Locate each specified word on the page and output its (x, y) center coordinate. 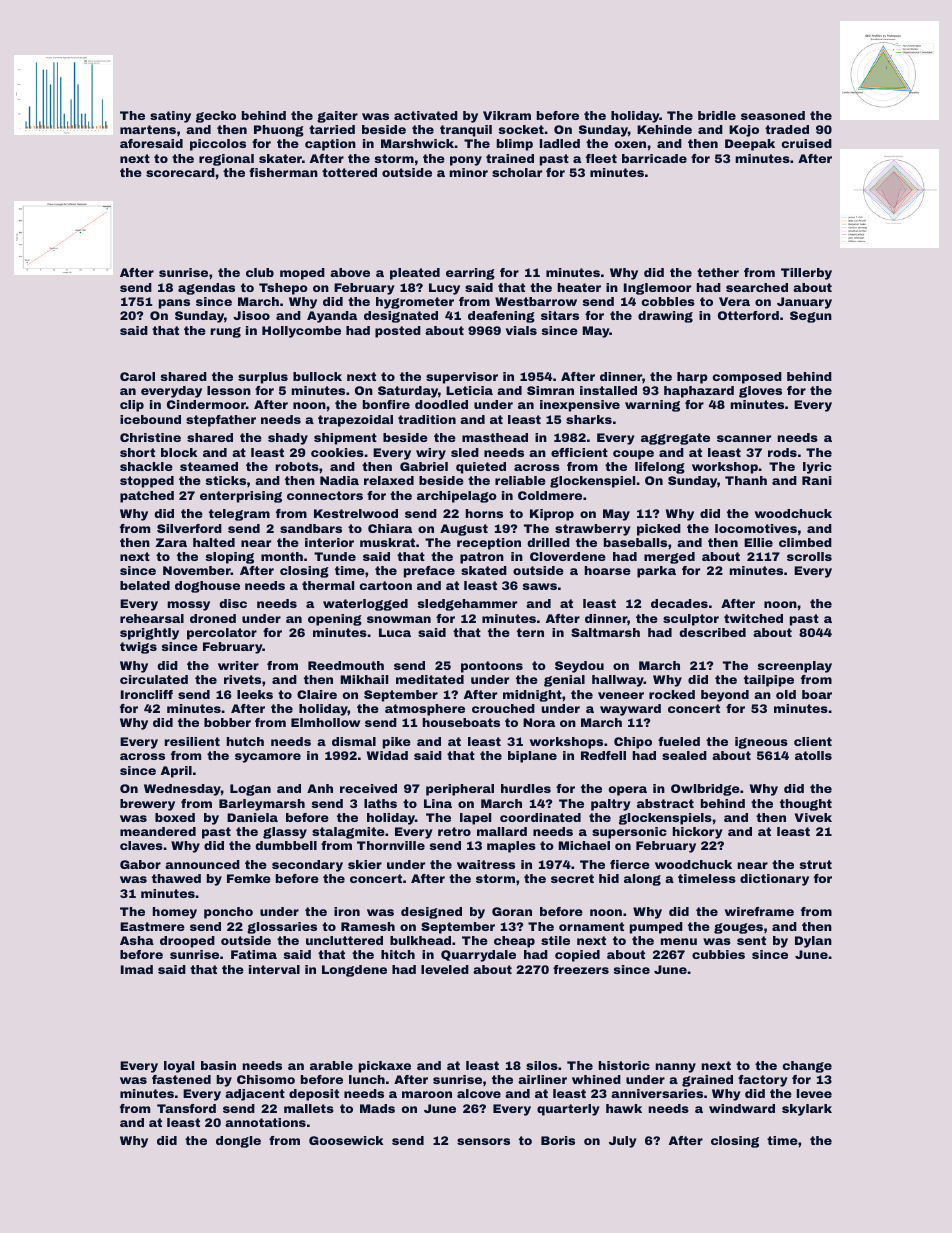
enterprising (241, 497)
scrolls (809, 556)
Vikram (507, 115)
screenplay (795, 667)
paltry (611, 805)
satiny (170, 117)
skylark (807, 1110)
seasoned (773, 115)
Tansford (186, 1108)
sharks (589, 419)
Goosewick (346, 1140)
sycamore (268, 758)
